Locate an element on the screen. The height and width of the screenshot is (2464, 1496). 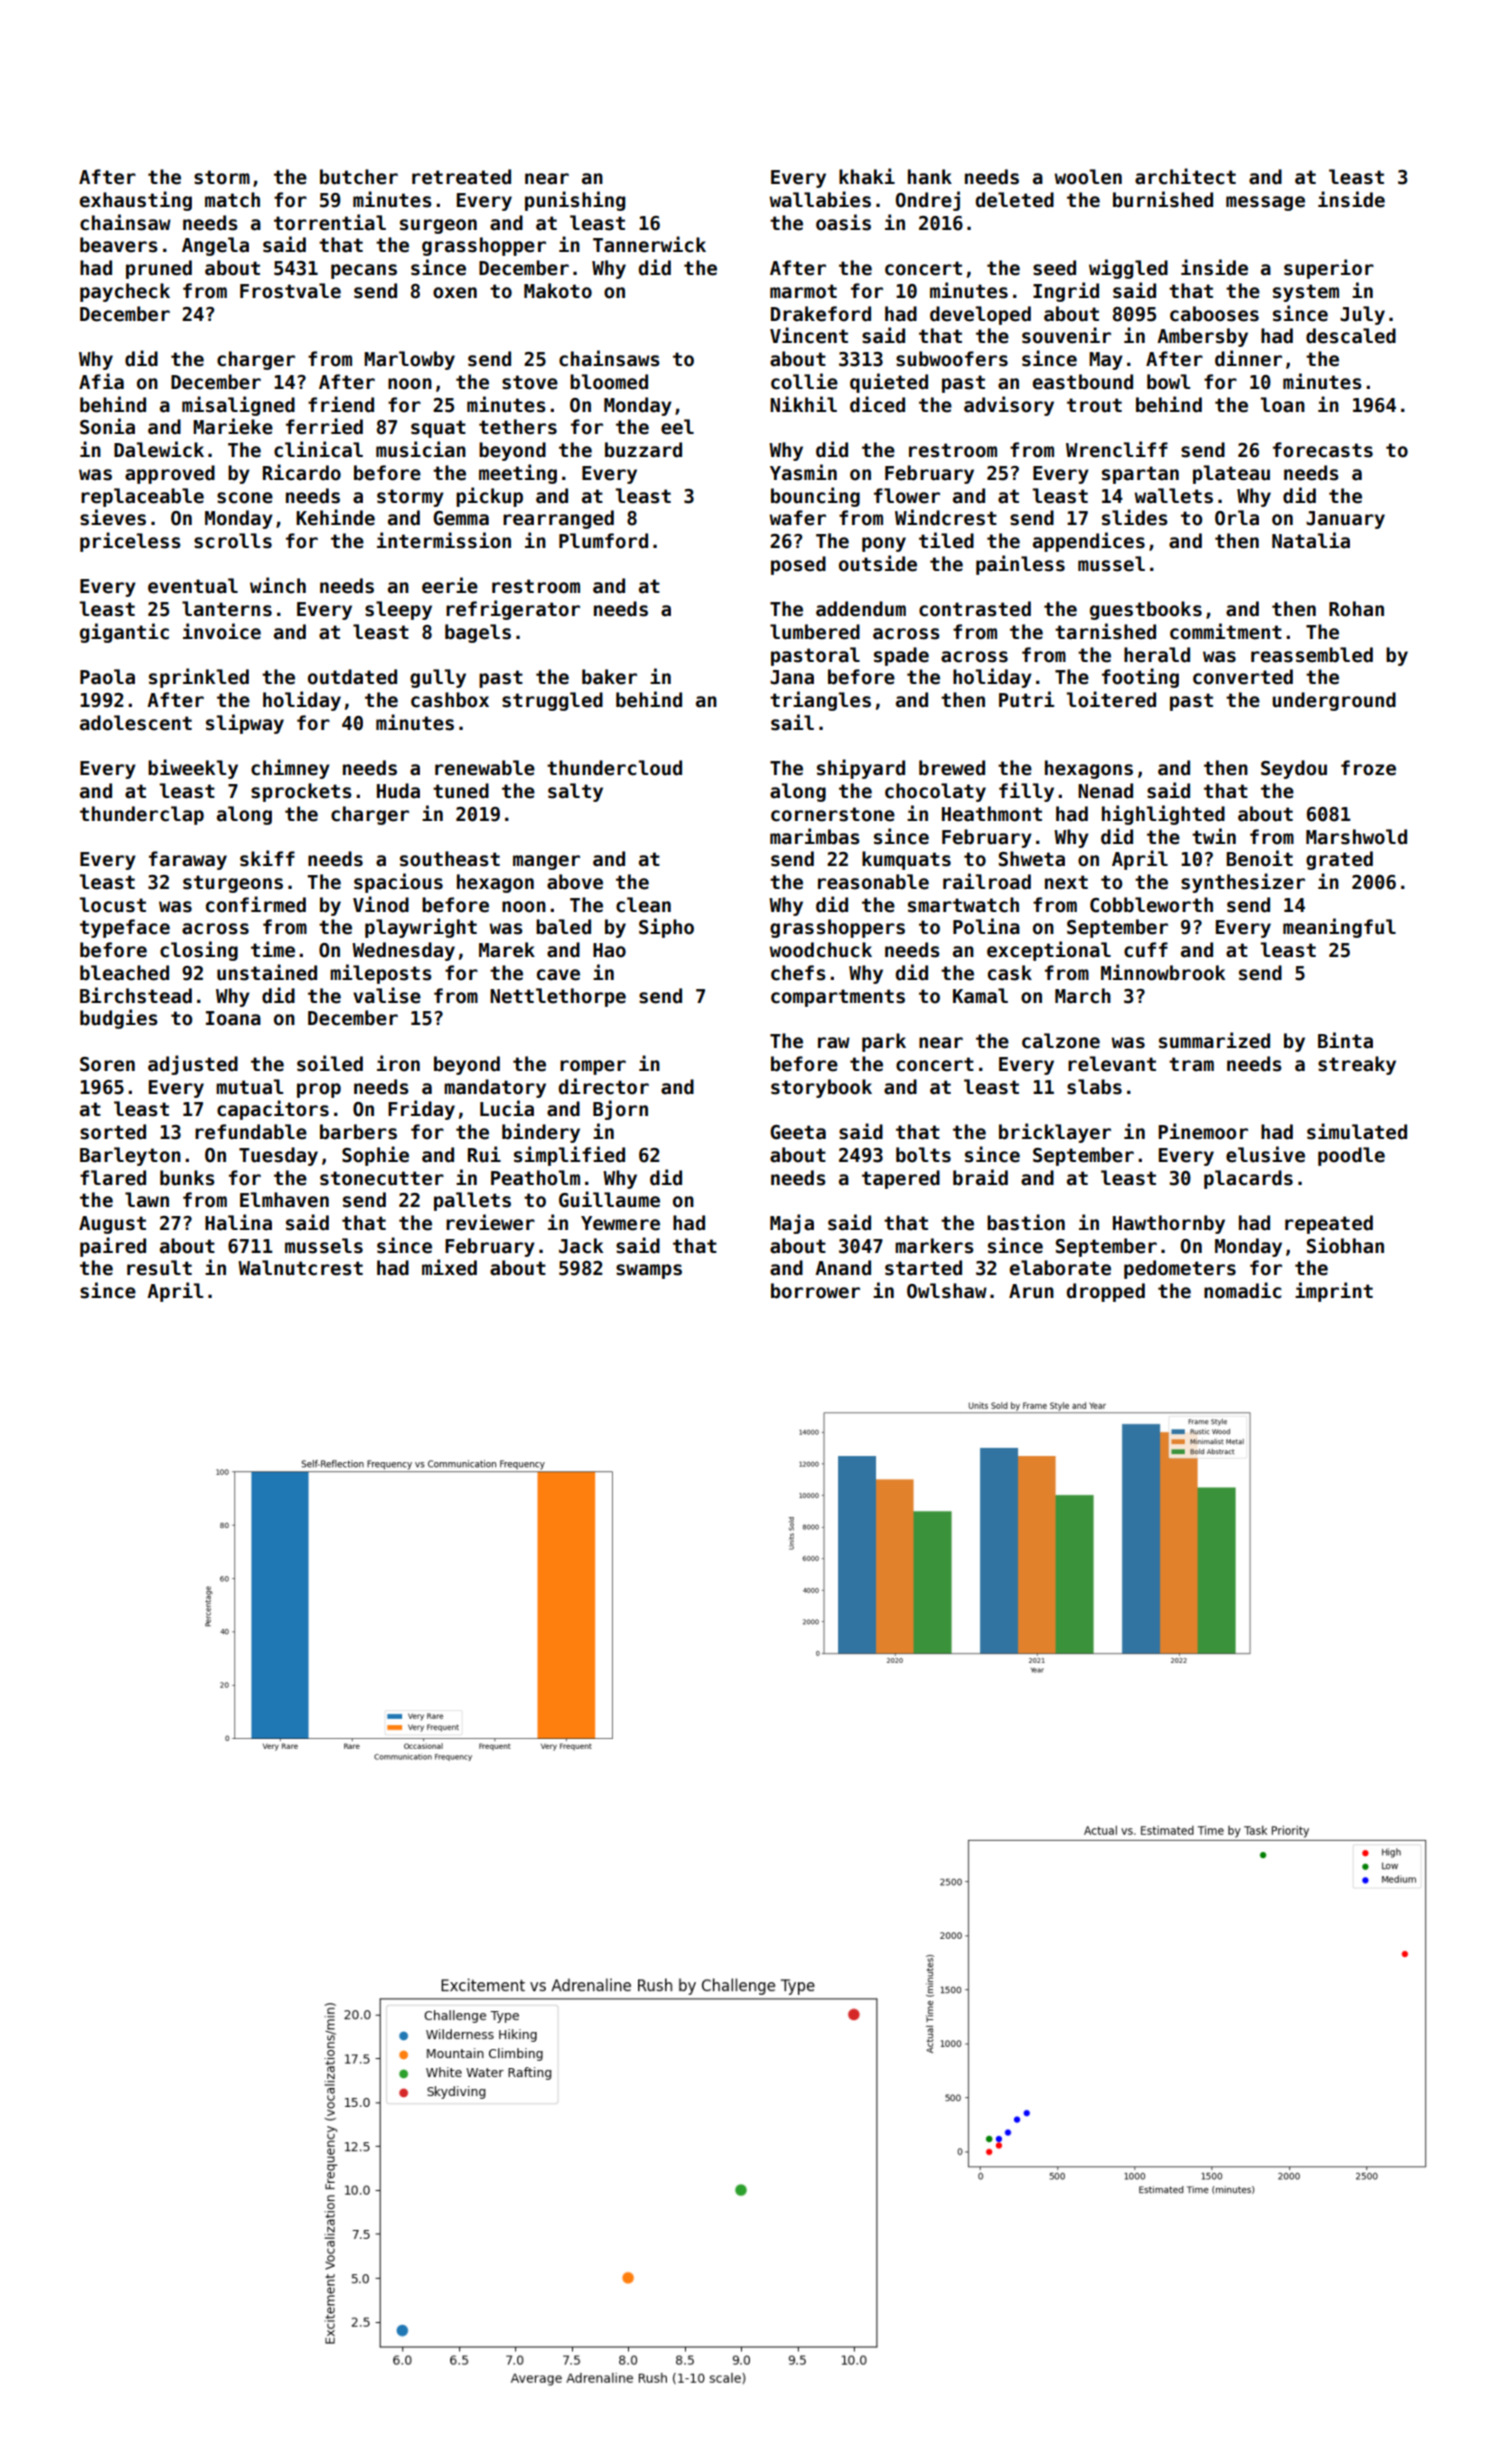
butcher is located at coordinates (359, 177).
